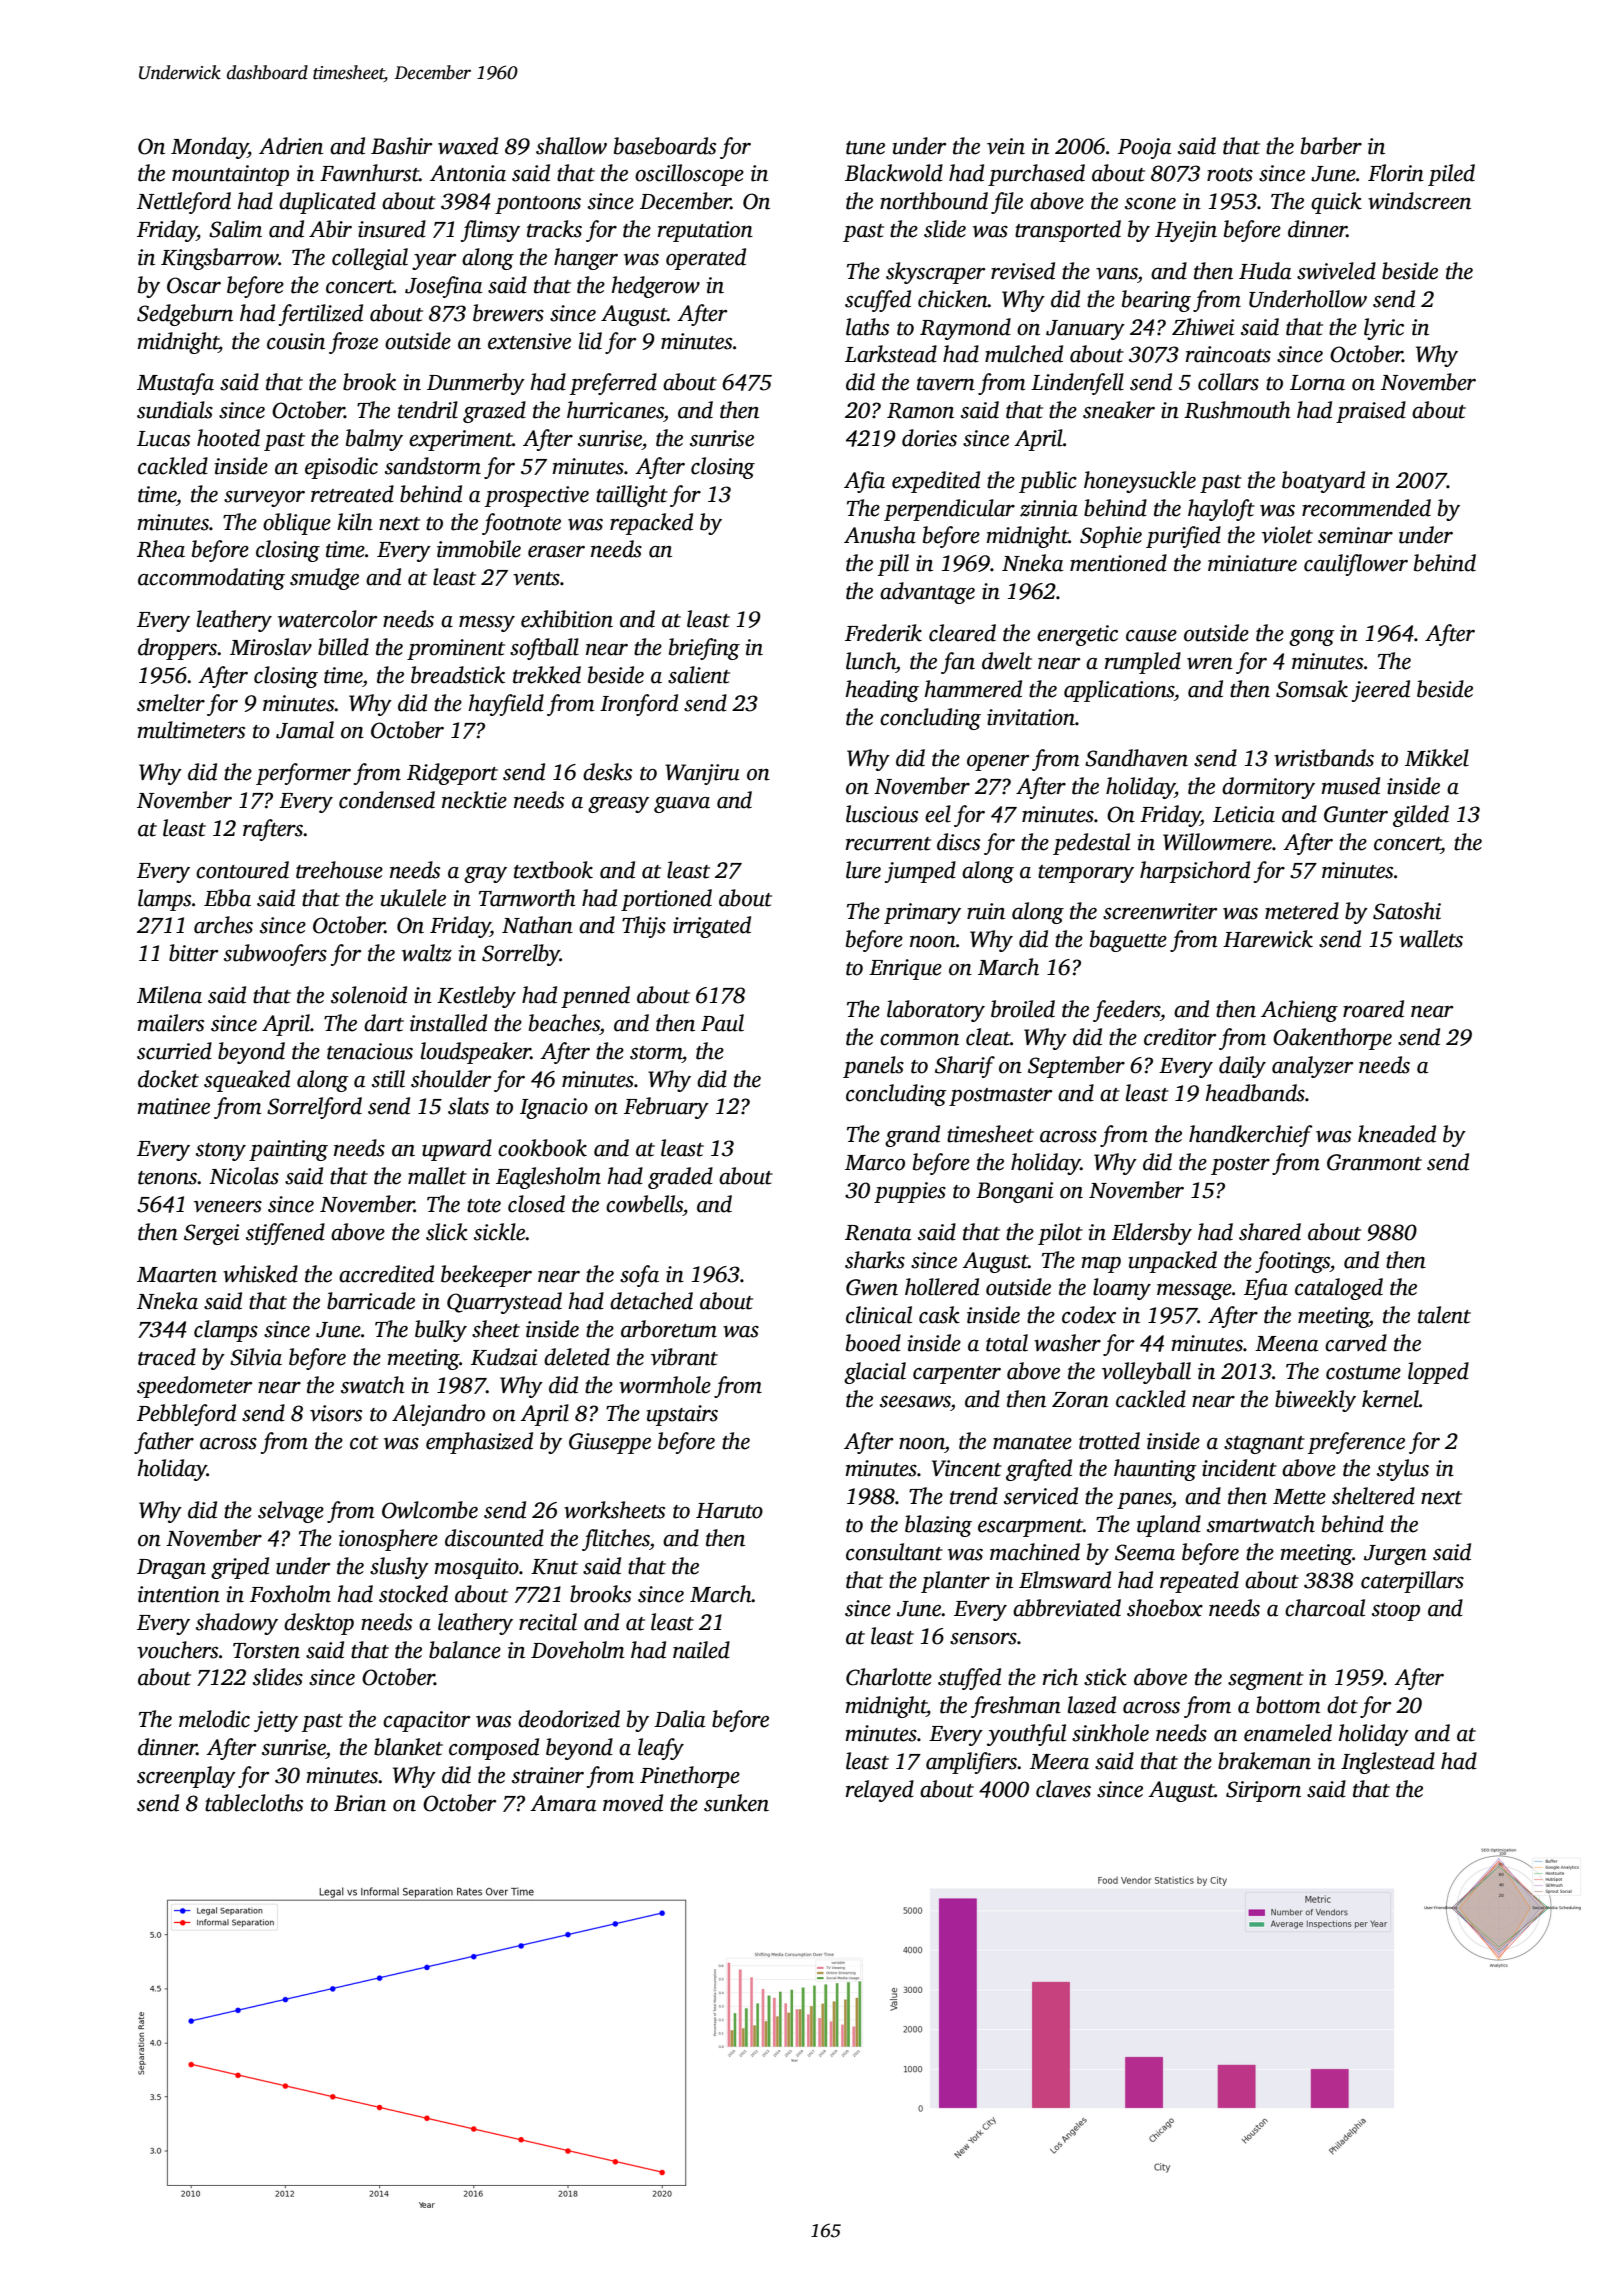  Describe the element at coordinates (689, 175) in the document. I see `oscilloscope` at that location.
